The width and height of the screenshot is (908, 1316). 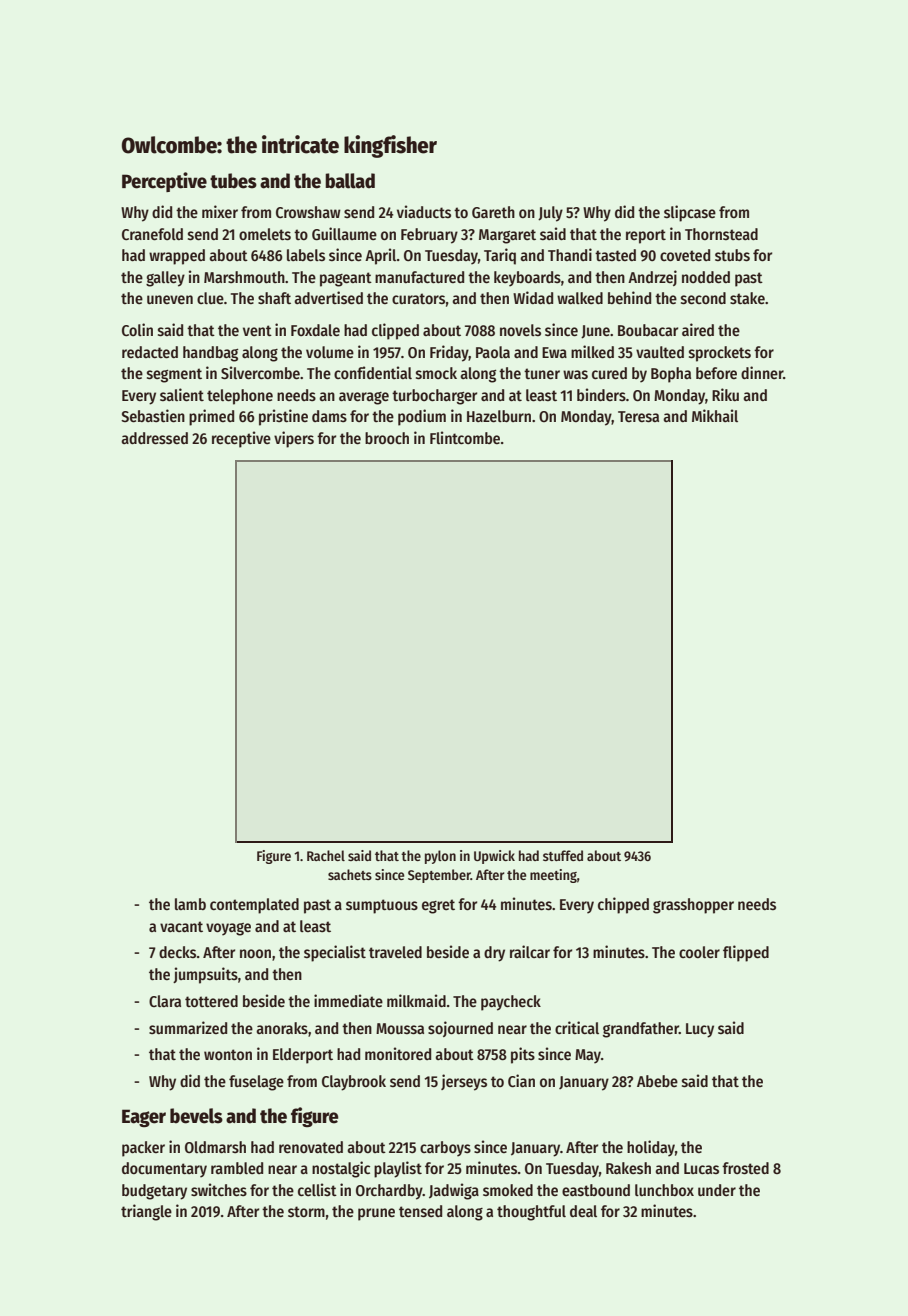 I want to click on vacant, so click(x=181, y=926).
